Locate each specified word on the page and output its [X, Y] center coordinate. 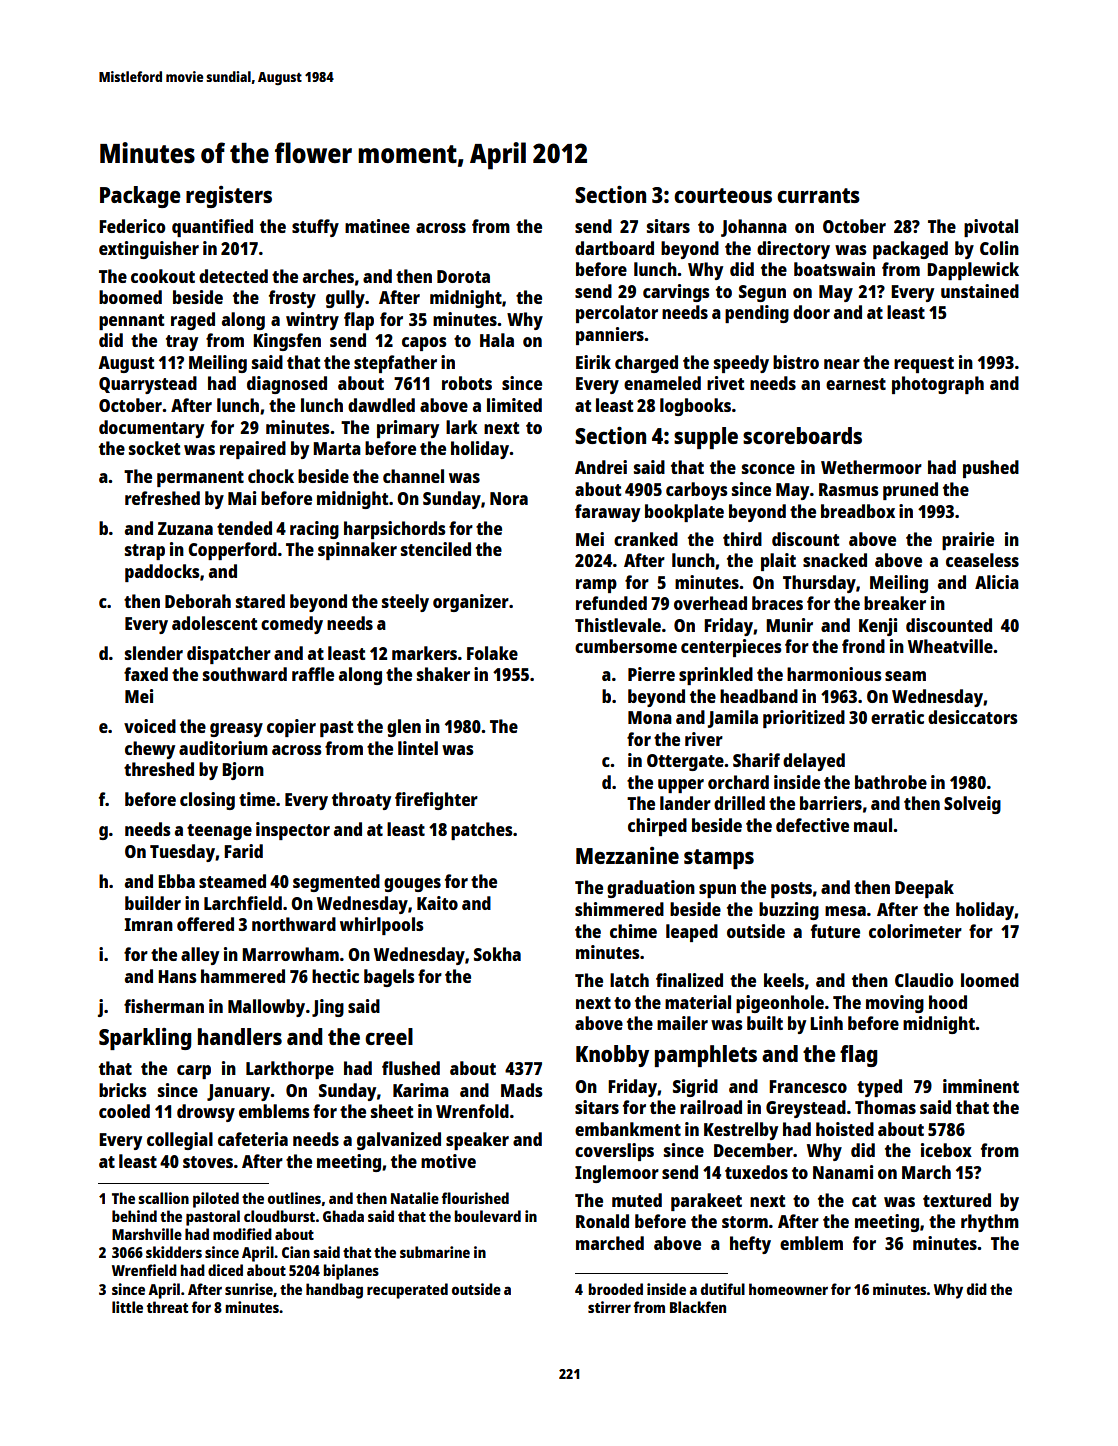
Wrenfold [472, 1111]
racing [314, 530]
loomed [990, 980]
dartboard [614, 248]
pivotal [991, 228]
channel [413, 476]
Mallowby [266, 1008]
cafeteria [253, 1139]
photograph [938, 385]
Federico [132, 226]
